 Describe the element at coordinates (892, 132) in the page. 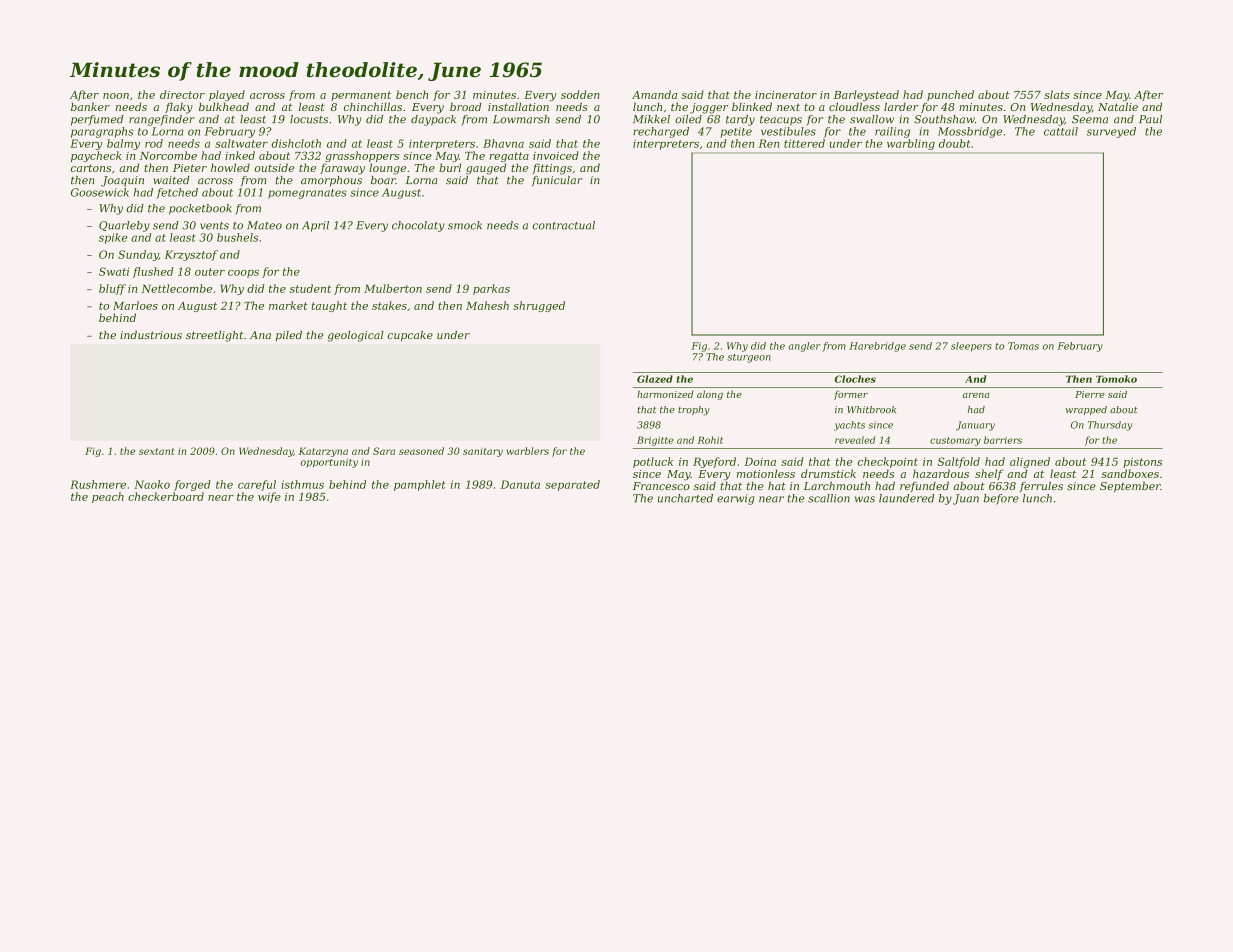

I see `railing` at that location.
